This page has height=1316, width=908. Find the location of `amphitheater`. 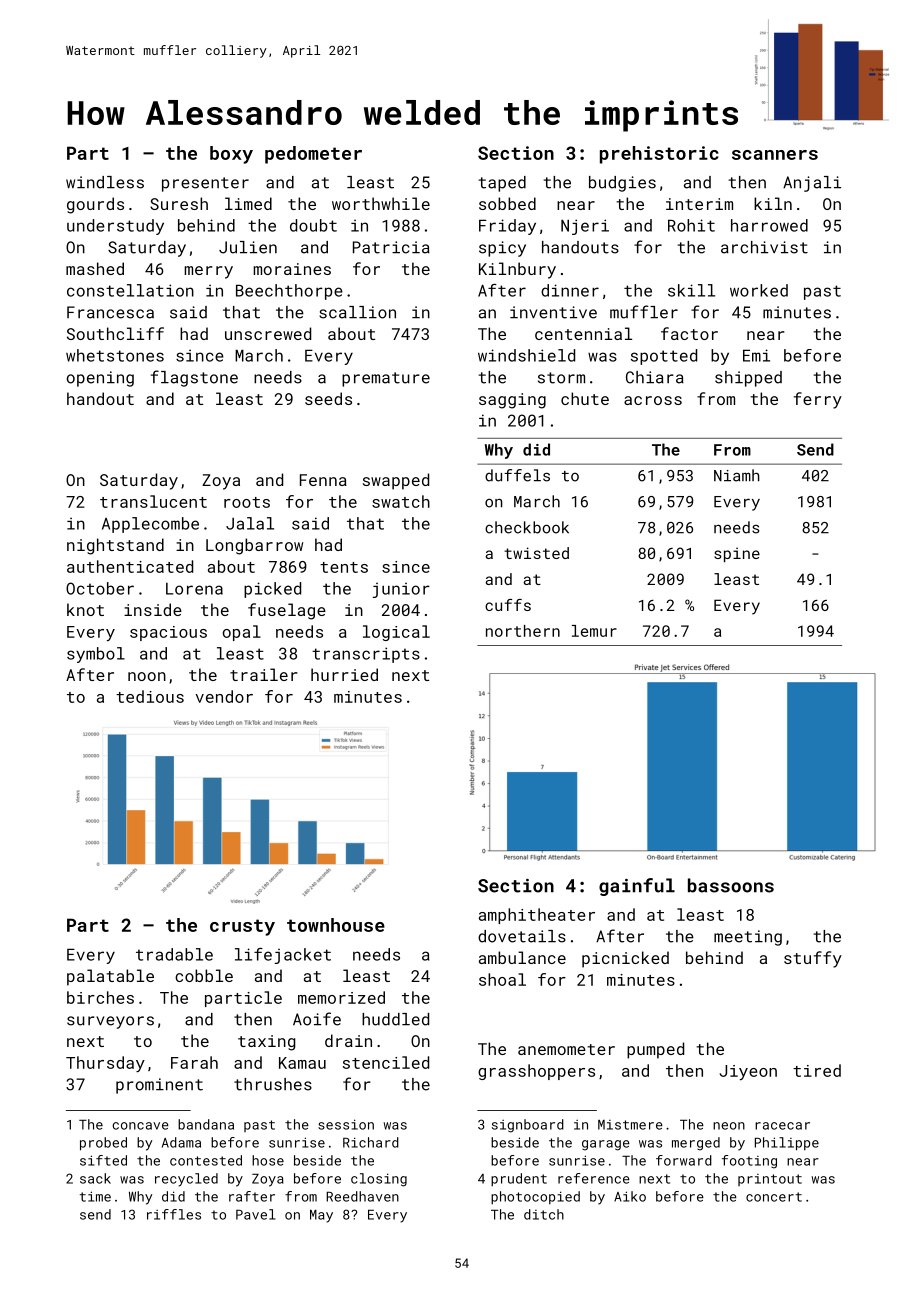

amphitheater is located at coordinates (537, 916).
